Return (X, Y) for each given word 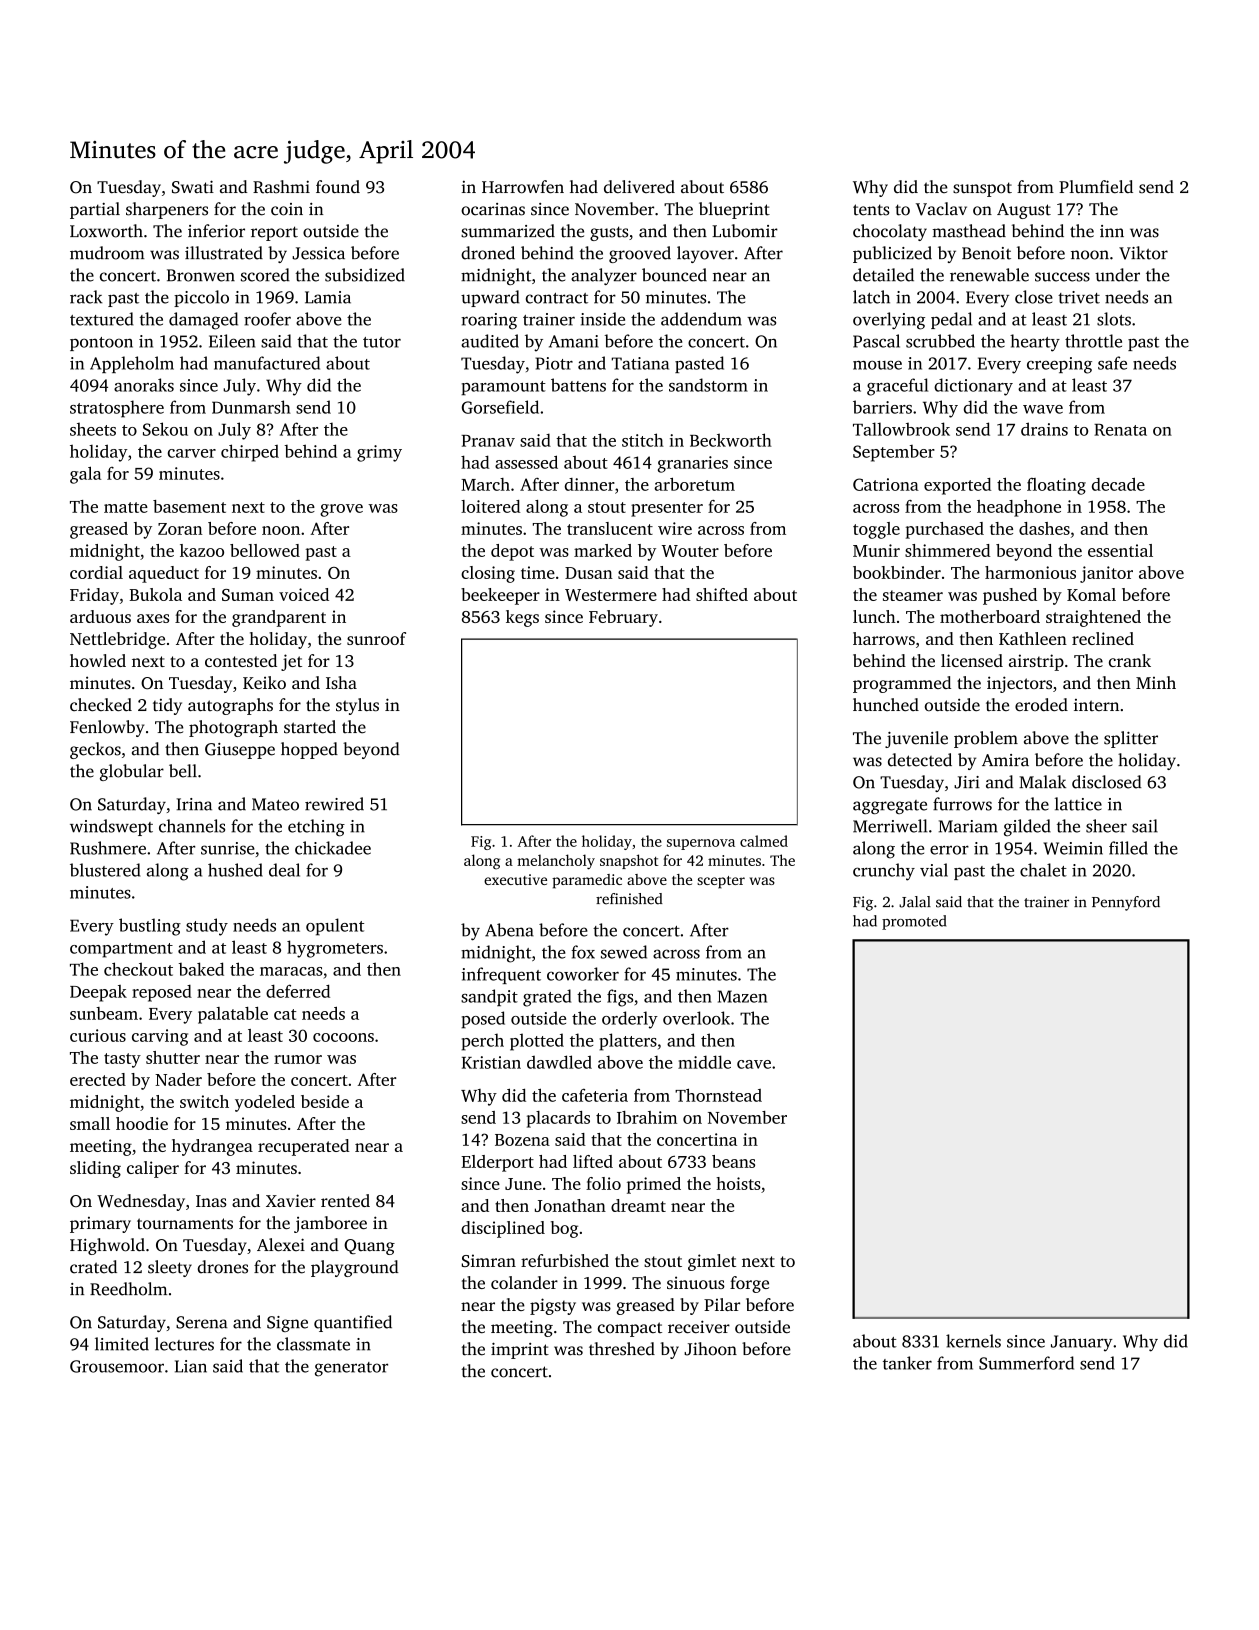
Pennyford (1126, 903)
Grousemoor (117, 1366)
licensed (972, 660)
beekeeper (500, 596)
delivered (639, 187)
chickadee (333, 848)
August (1024, 211)
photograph (233, 728)
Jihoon (710, 1349)
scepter (721, 882)
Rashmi (281, 187)
